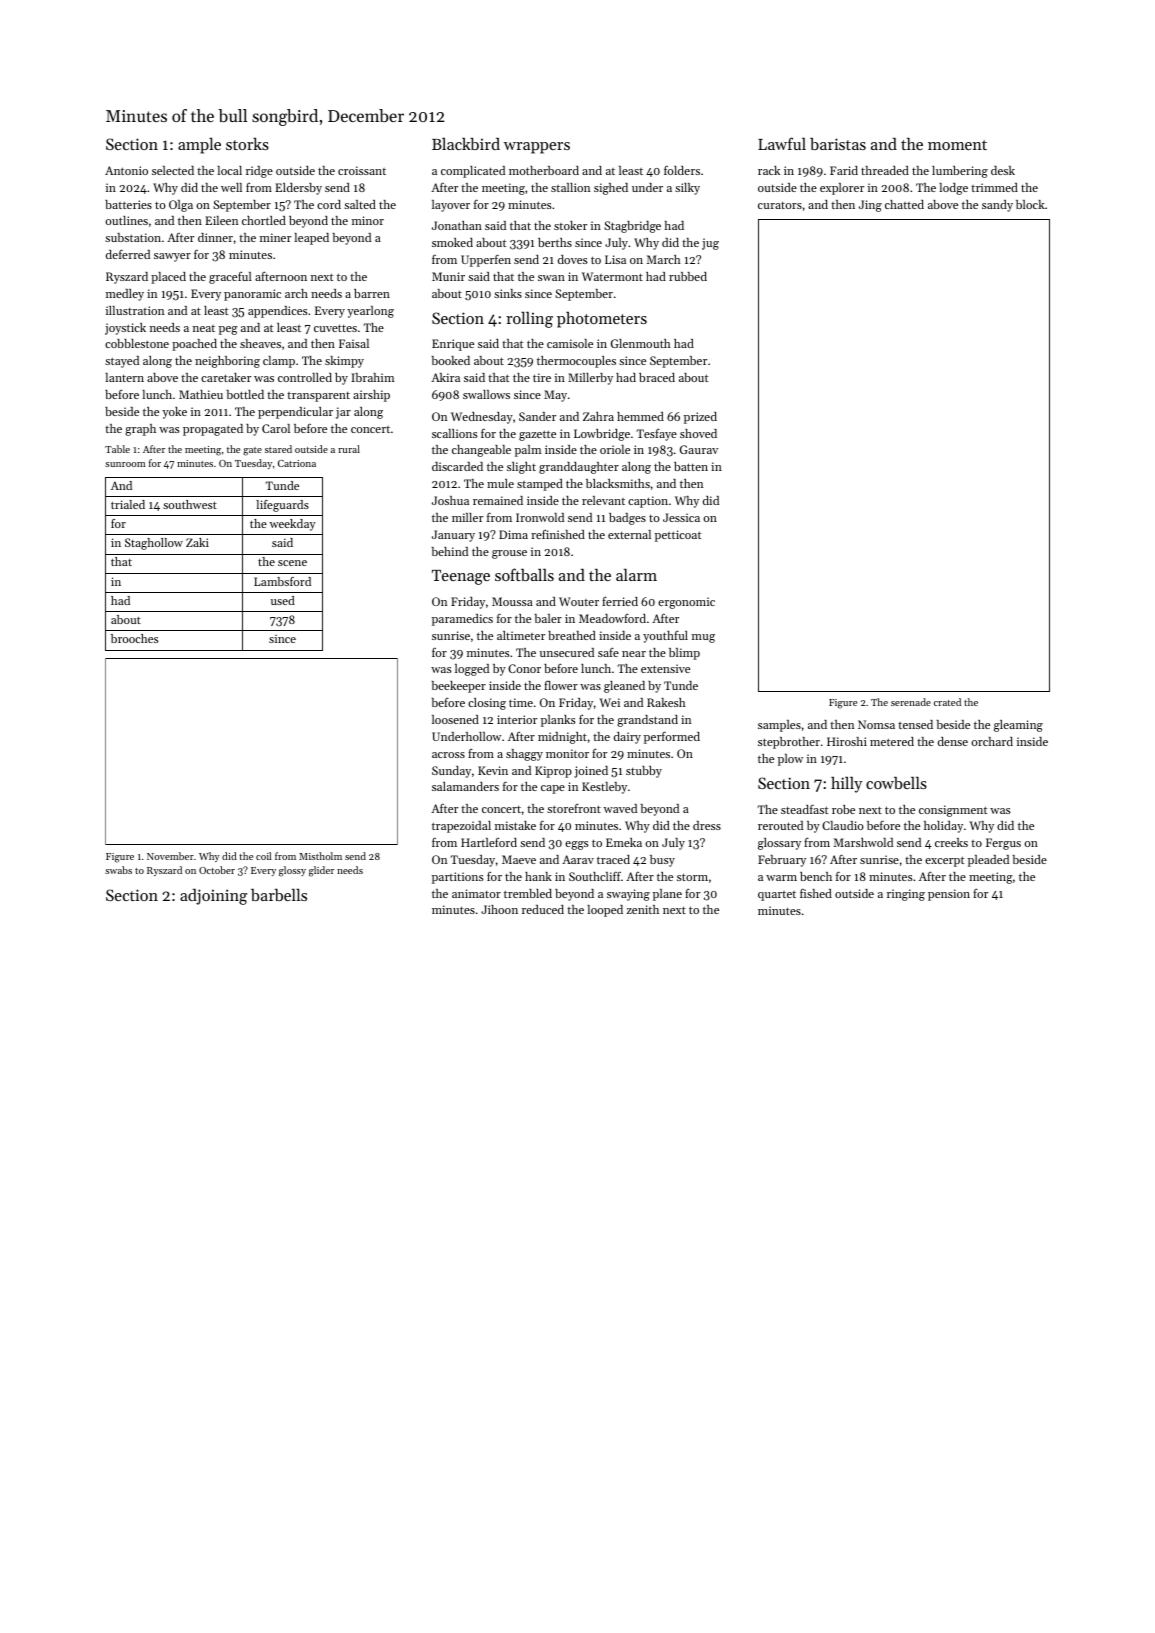 Image resolution: width=1155 pixels, height=1633 pixels. What do you see at coordinates (1030, 204) in the document?
I see `block` at bounding box center [1030, 204].
